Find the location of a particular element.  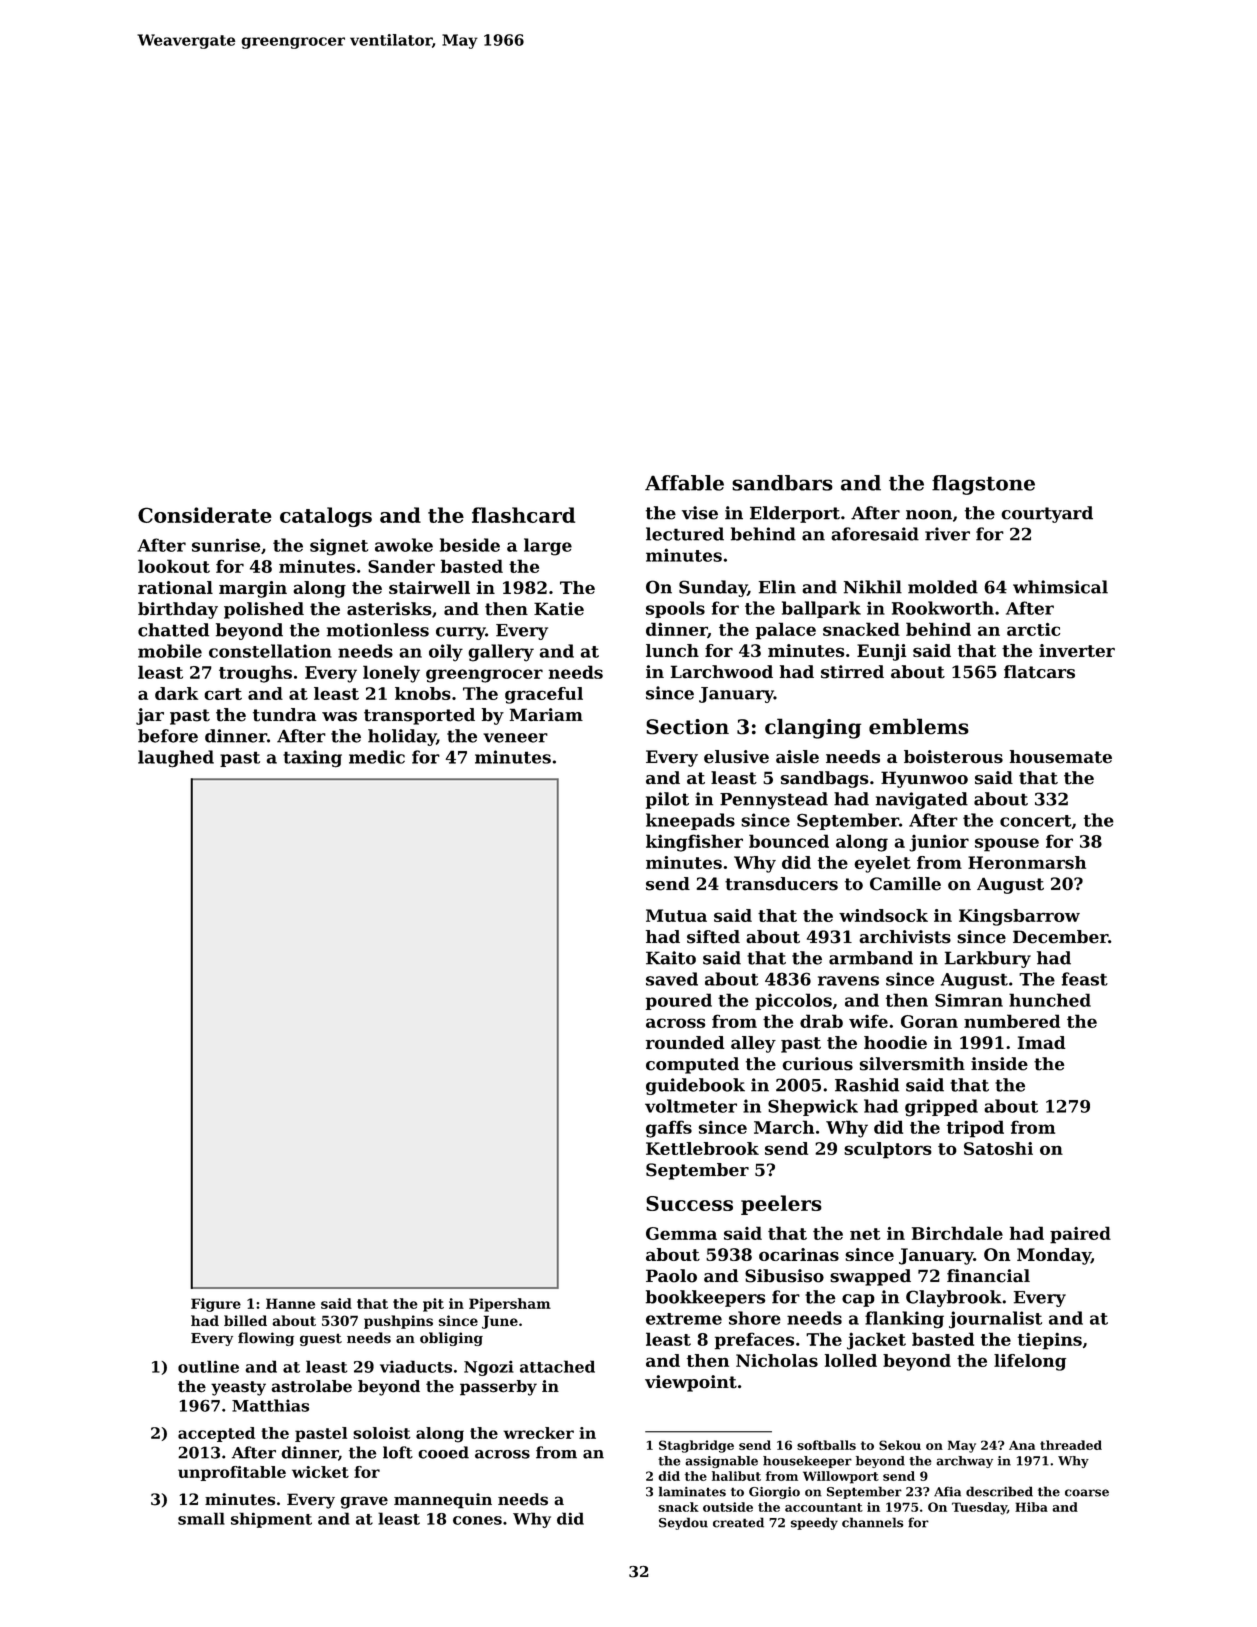

flagstone is located at coordinates (983, 485).
